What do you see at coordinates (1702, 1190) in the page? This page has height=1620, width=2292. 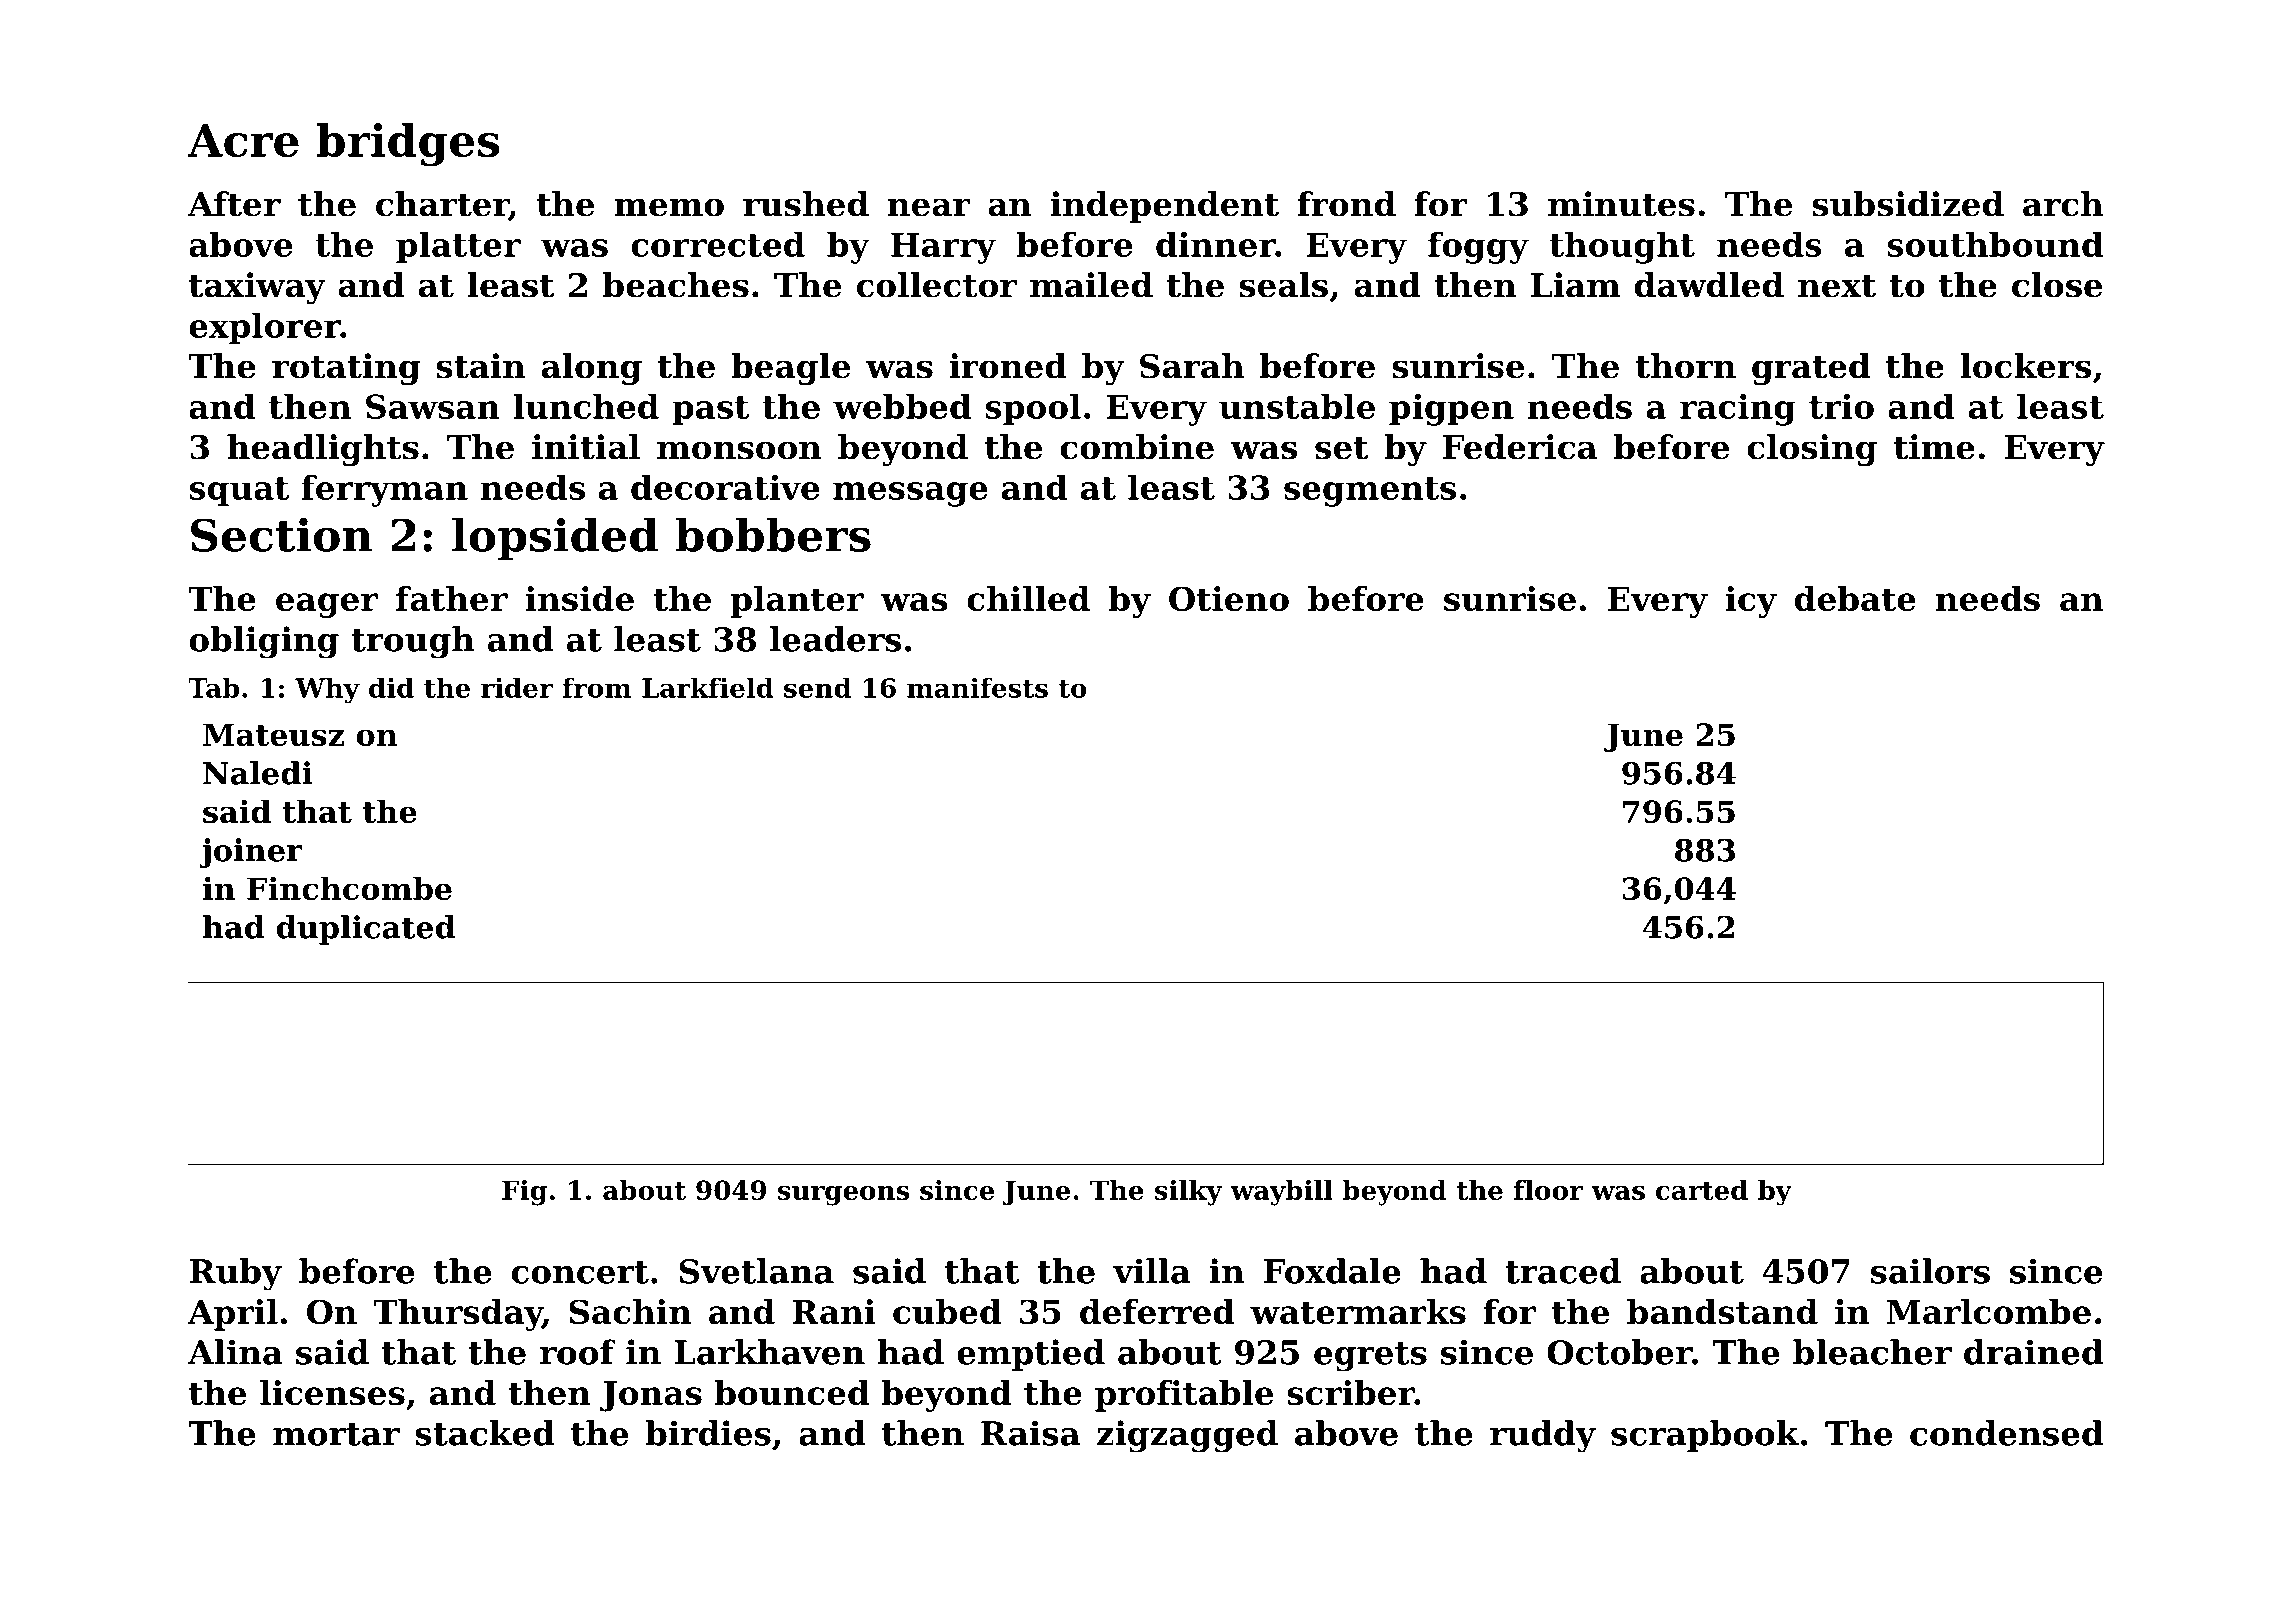 I see `carted` at bounding box center [1702, 1190].
